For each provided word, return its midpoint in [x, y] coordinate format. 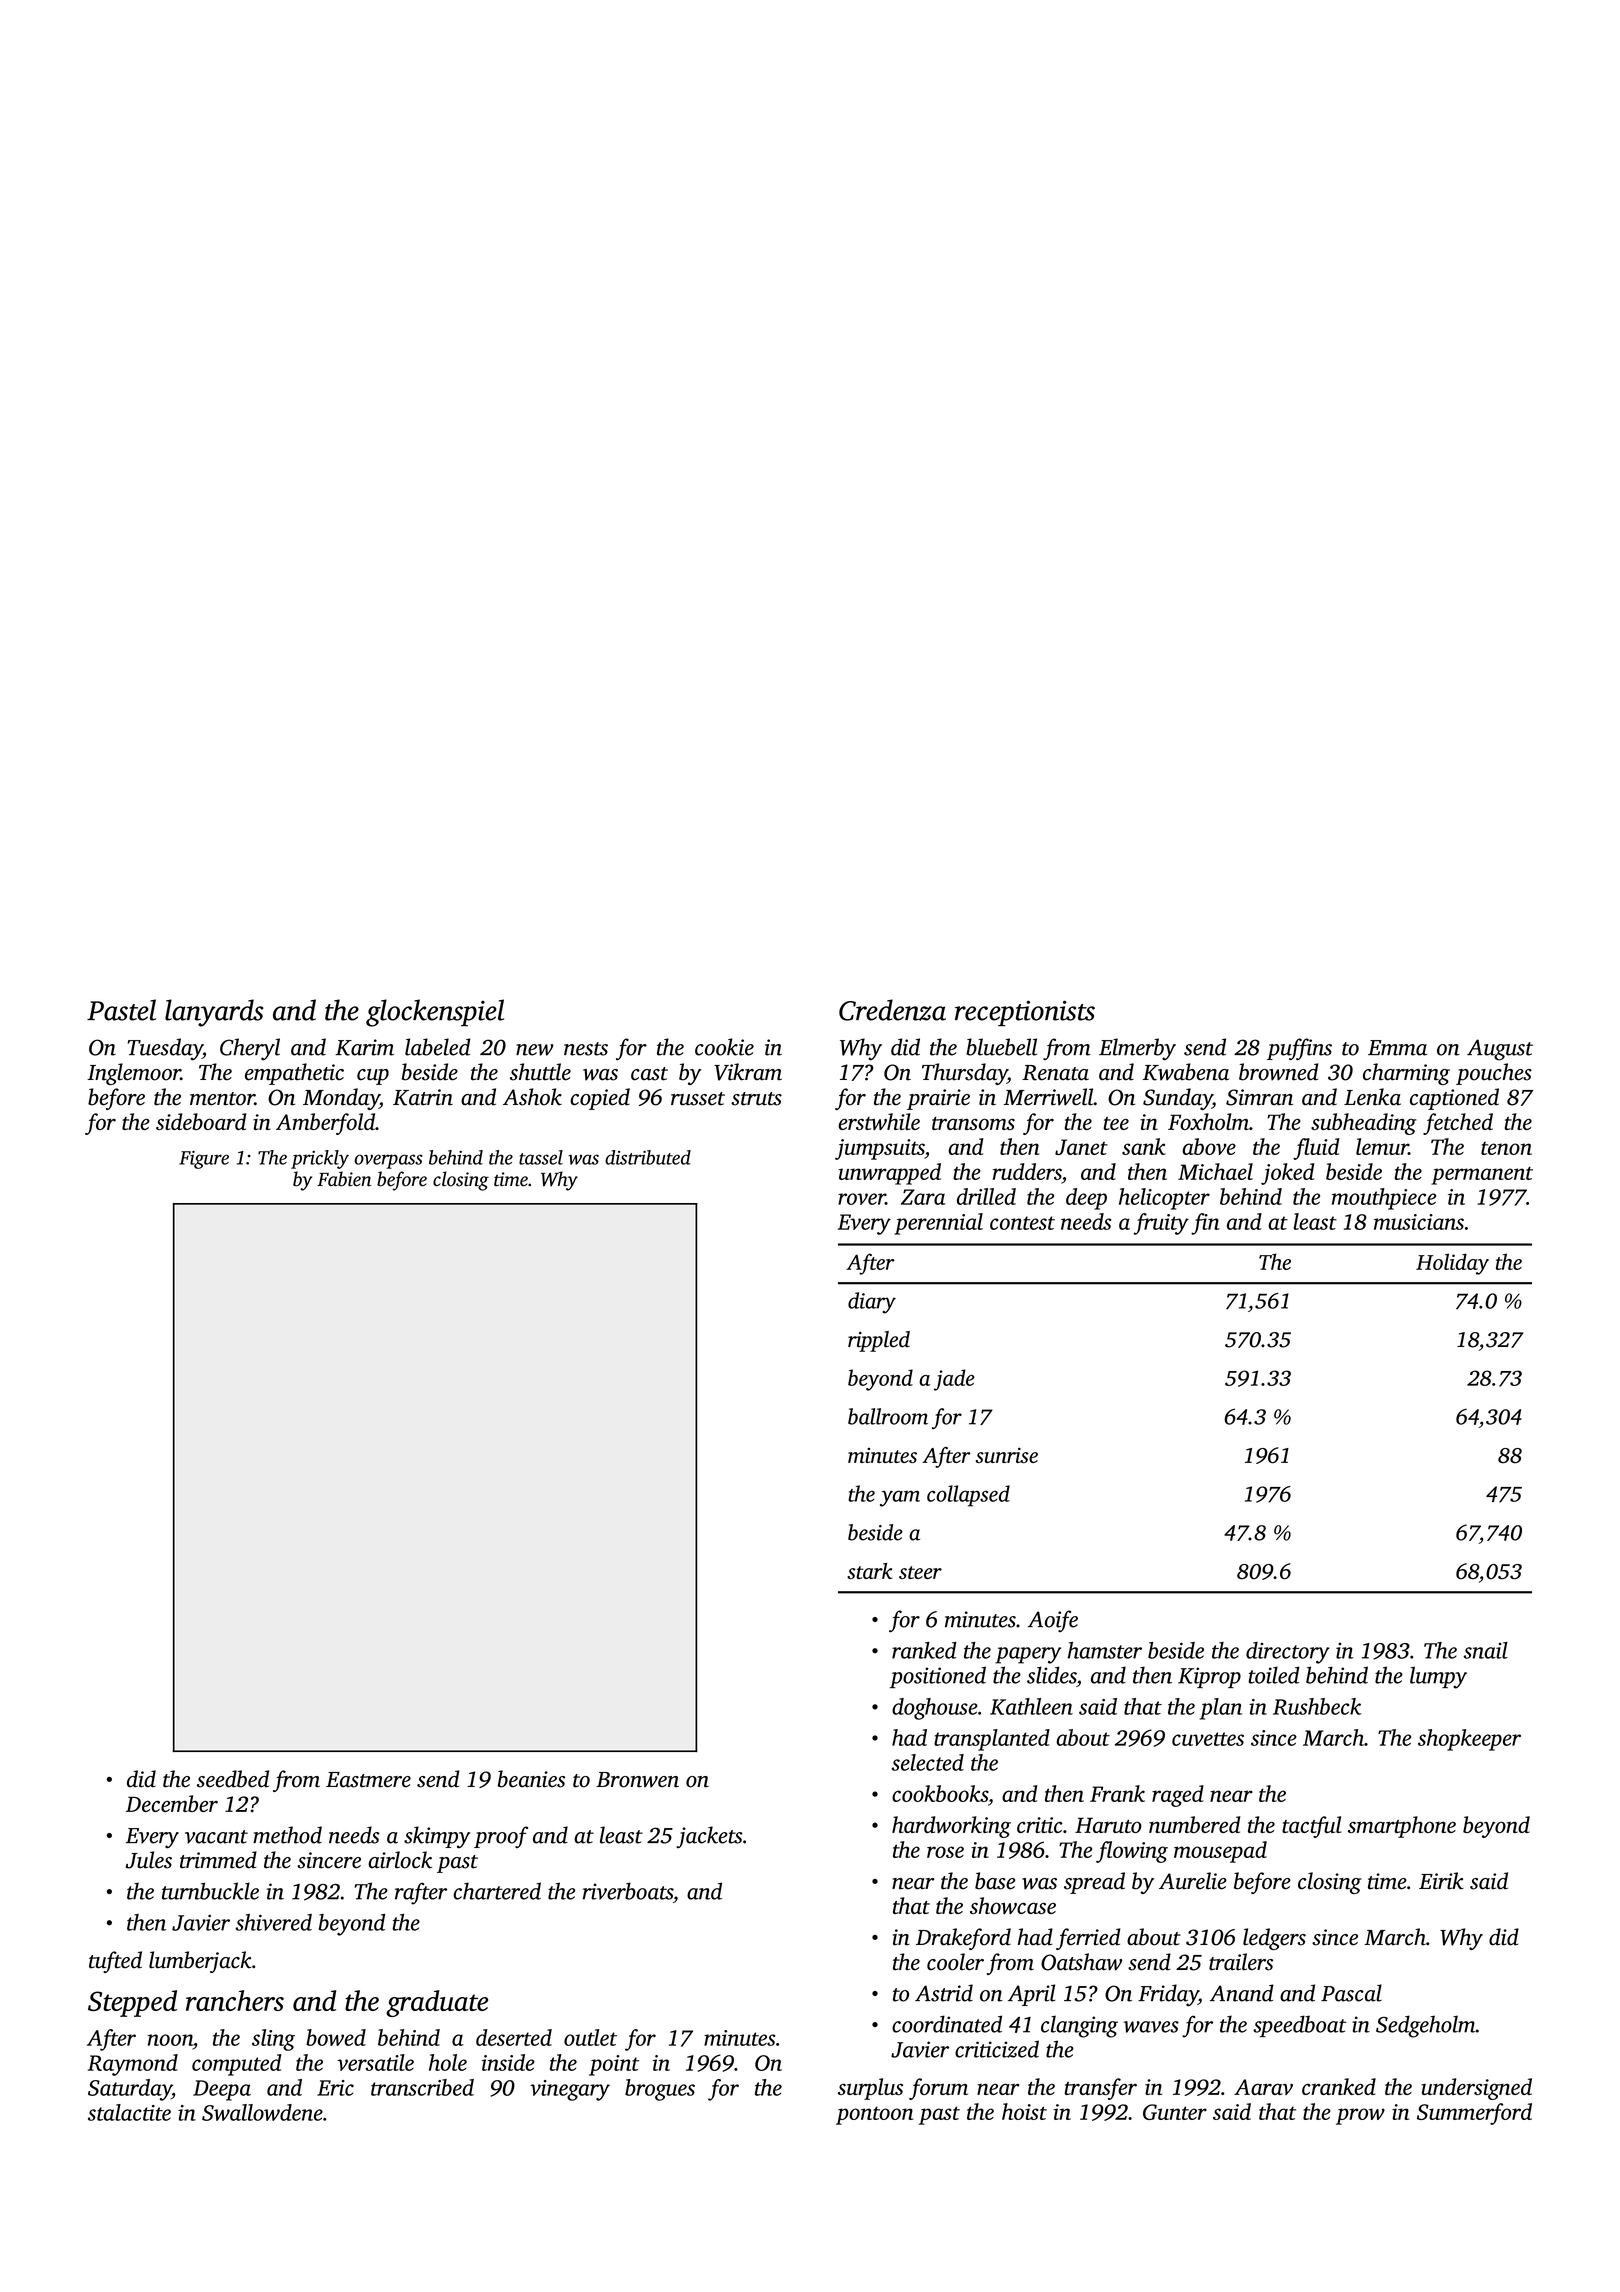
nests [586, 1049]
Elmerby [1137, 1049]
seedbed [233, 1779]
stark [870, 1571]
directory [1288, 1653]
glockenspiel [435, 1013]
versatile [375, 2062]
